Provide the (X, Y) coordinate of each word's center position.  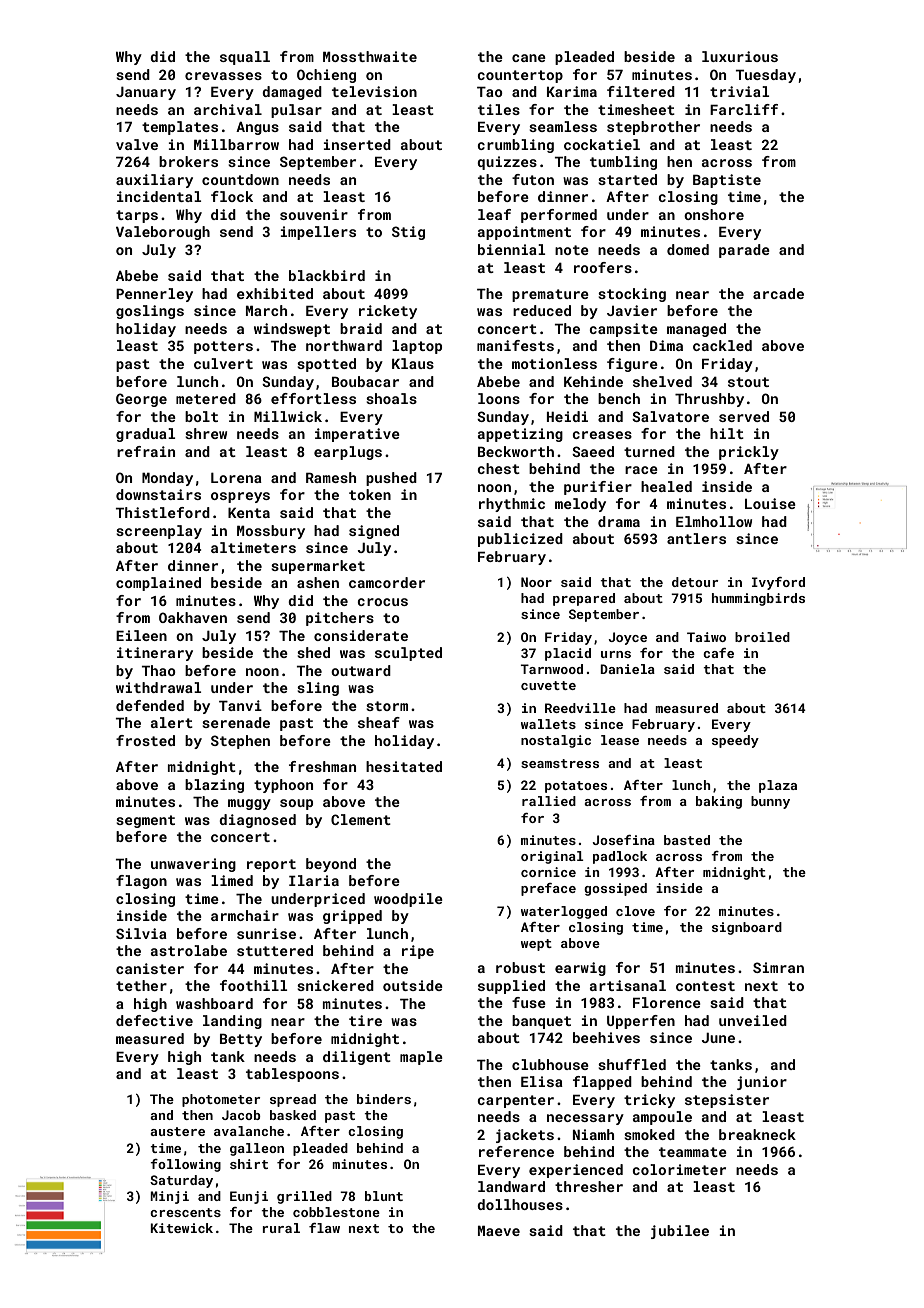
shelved (662, 381)
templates (180, 128)
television (374, 91)
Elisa (542, 1081)
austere (177, 1131)
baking (719, 802)
